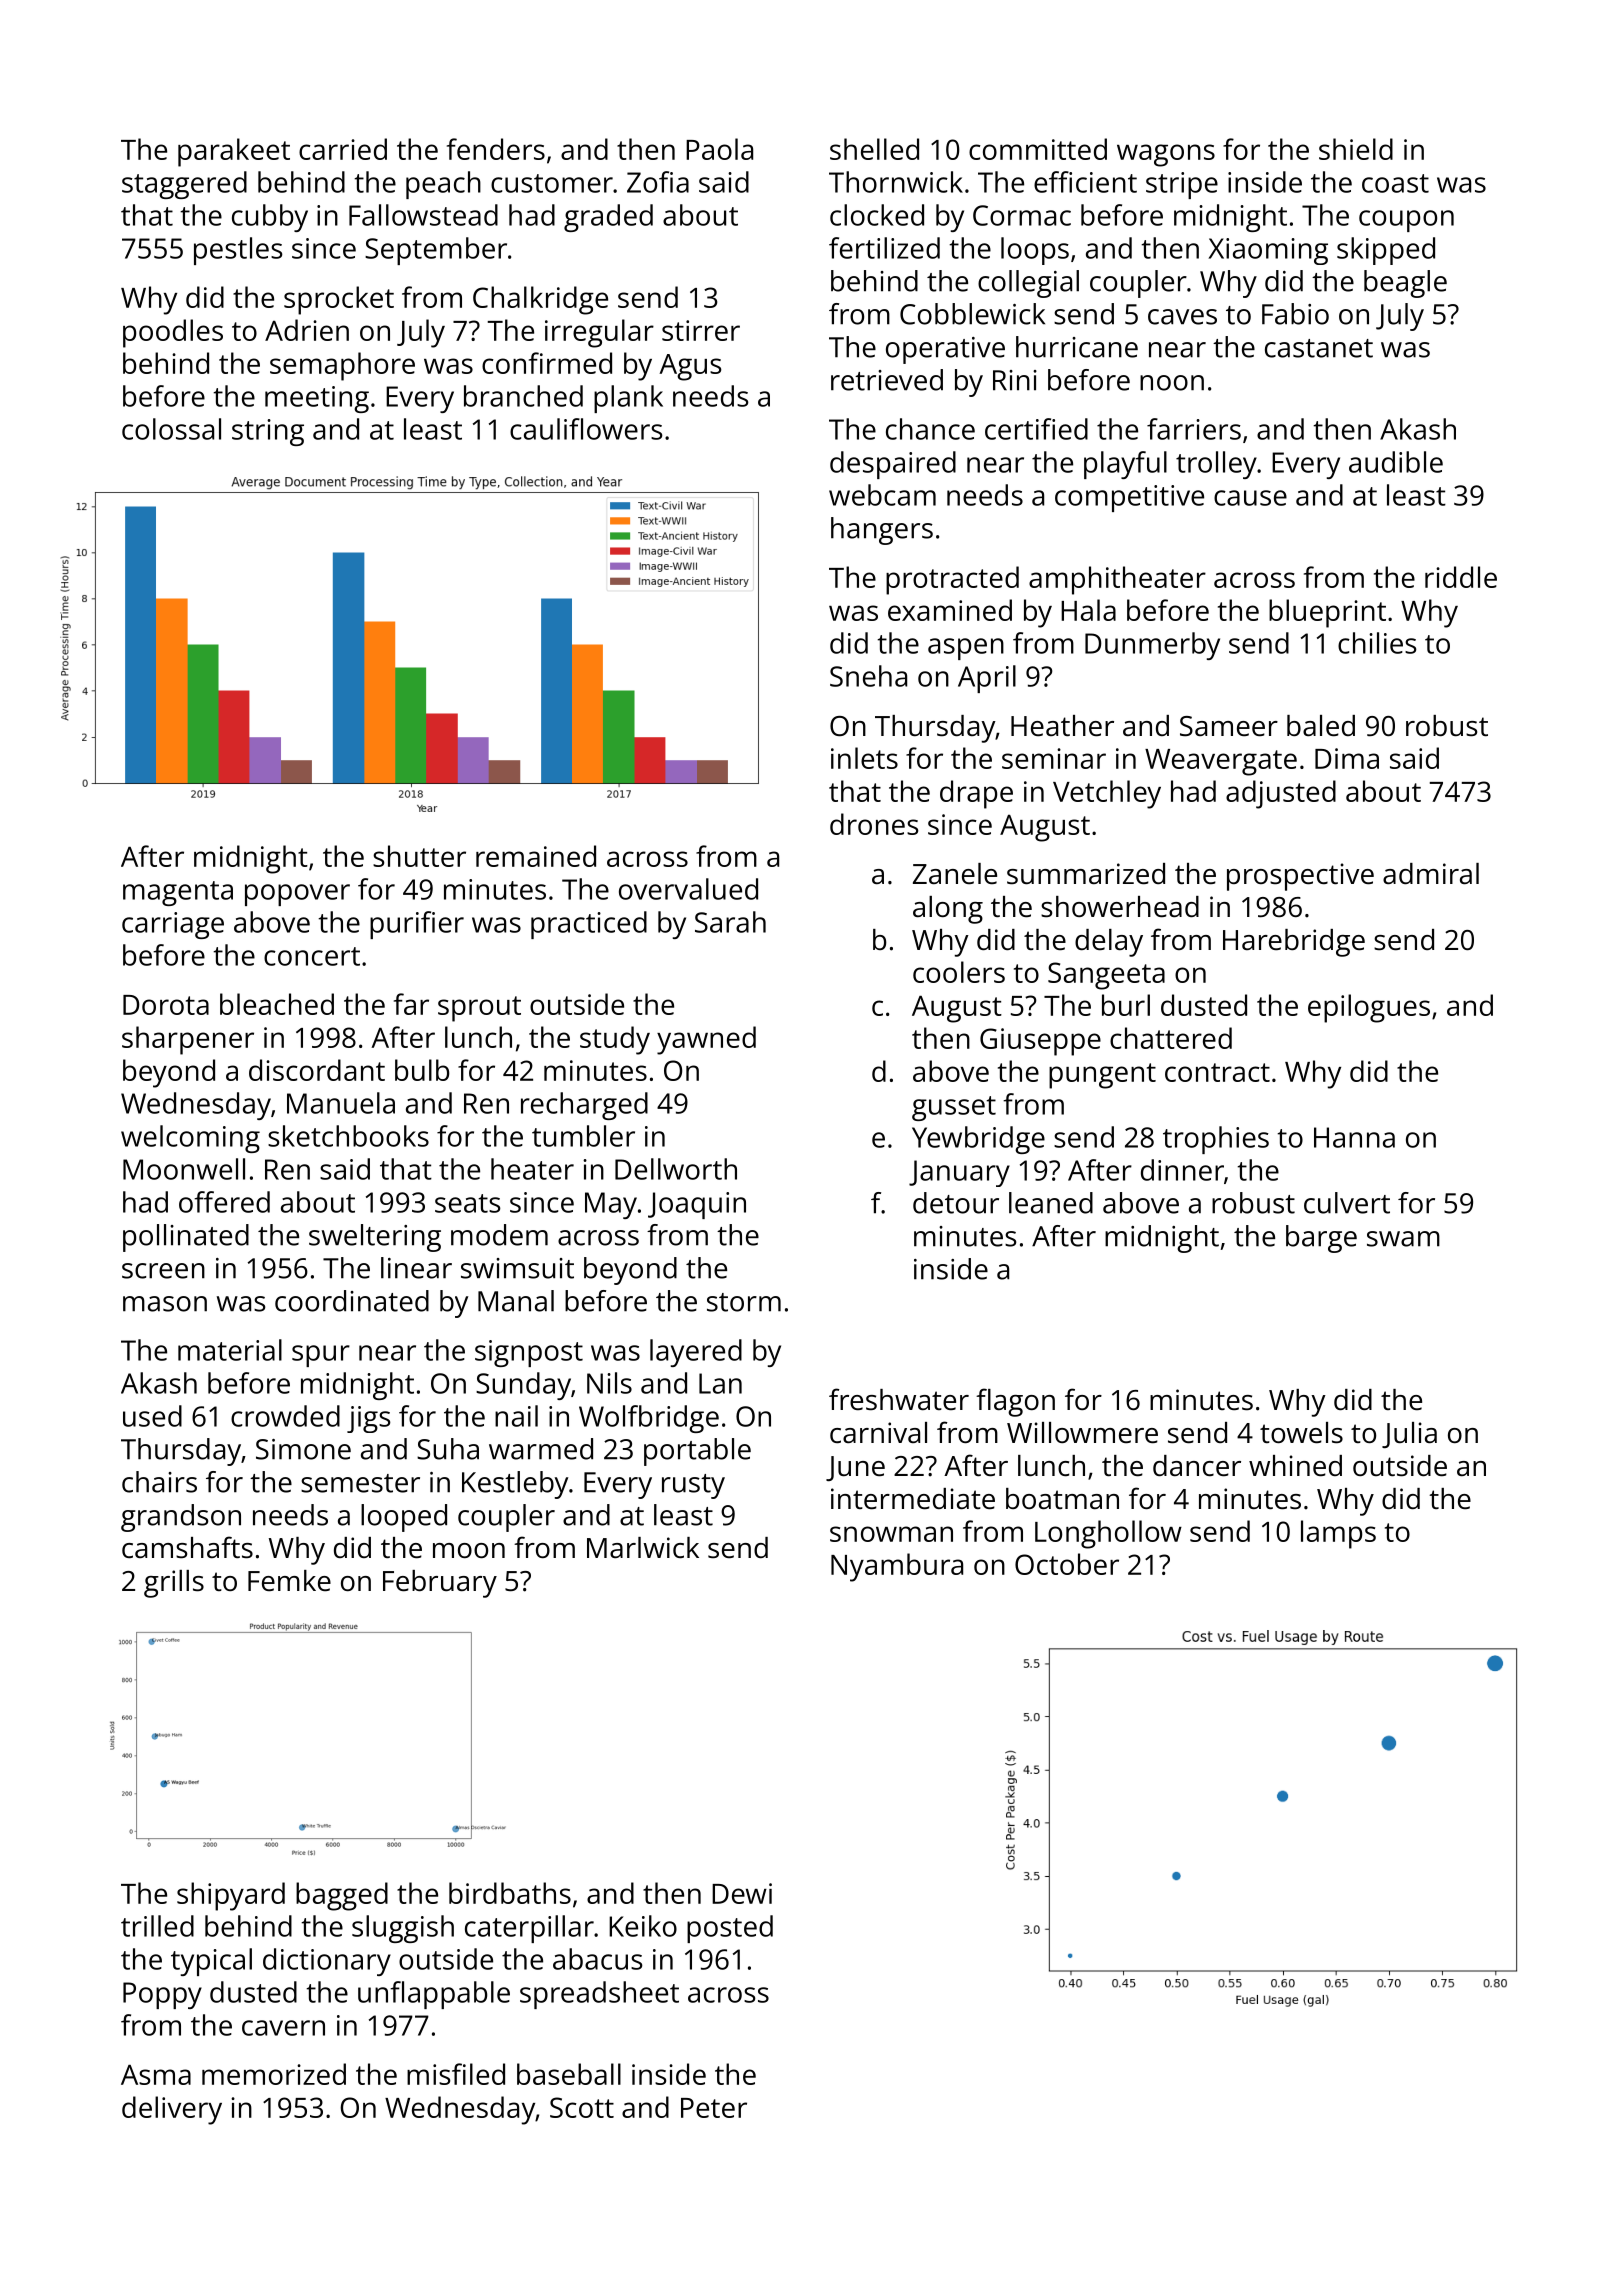 The image size is (1620, 2292). Describe the element at coordinates (1036, 429) in the document. I see `certified` at that location.
